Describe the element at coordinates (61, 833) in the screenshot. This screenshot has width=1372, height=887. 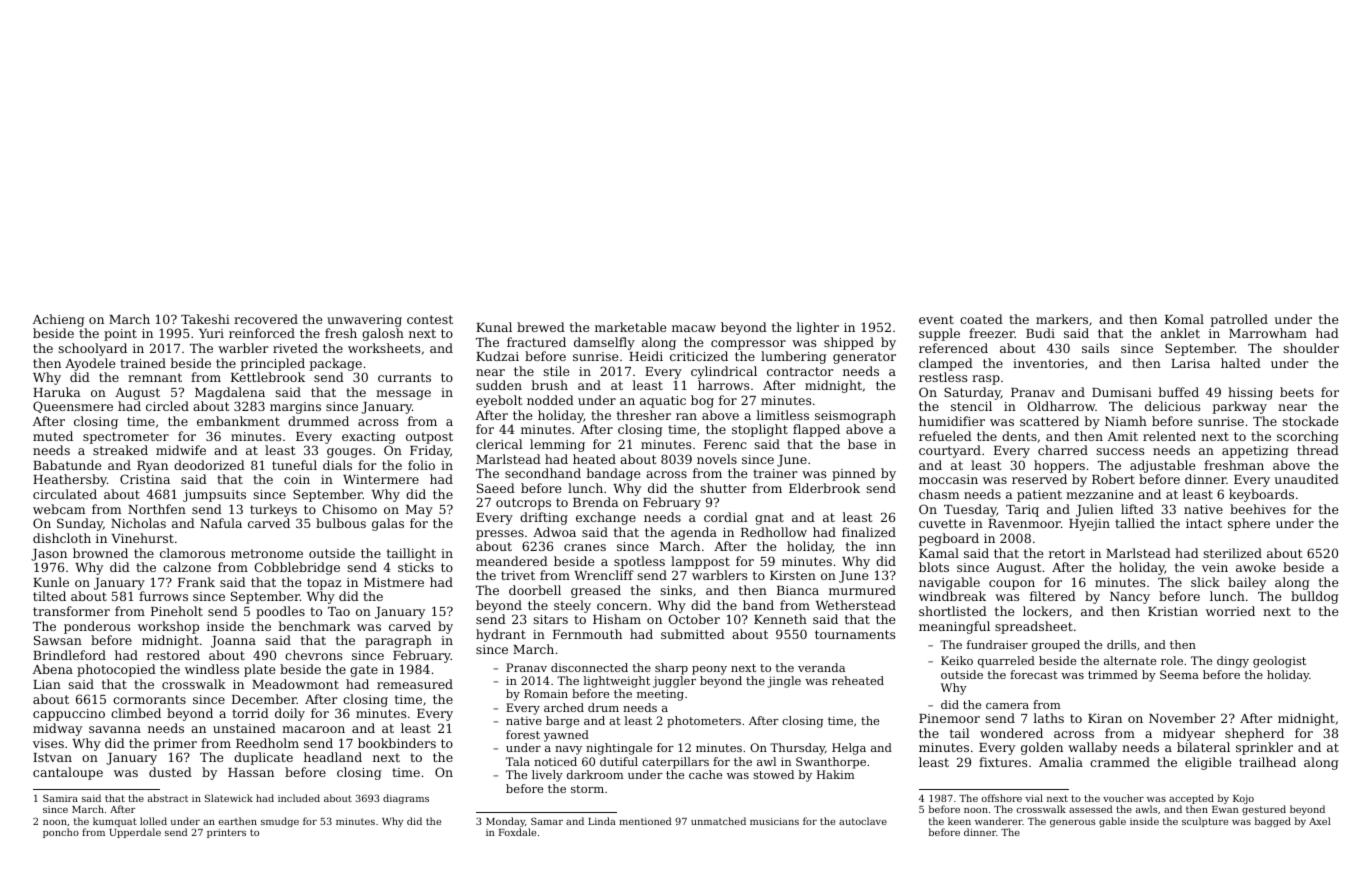
I see `poncho` at that location.
